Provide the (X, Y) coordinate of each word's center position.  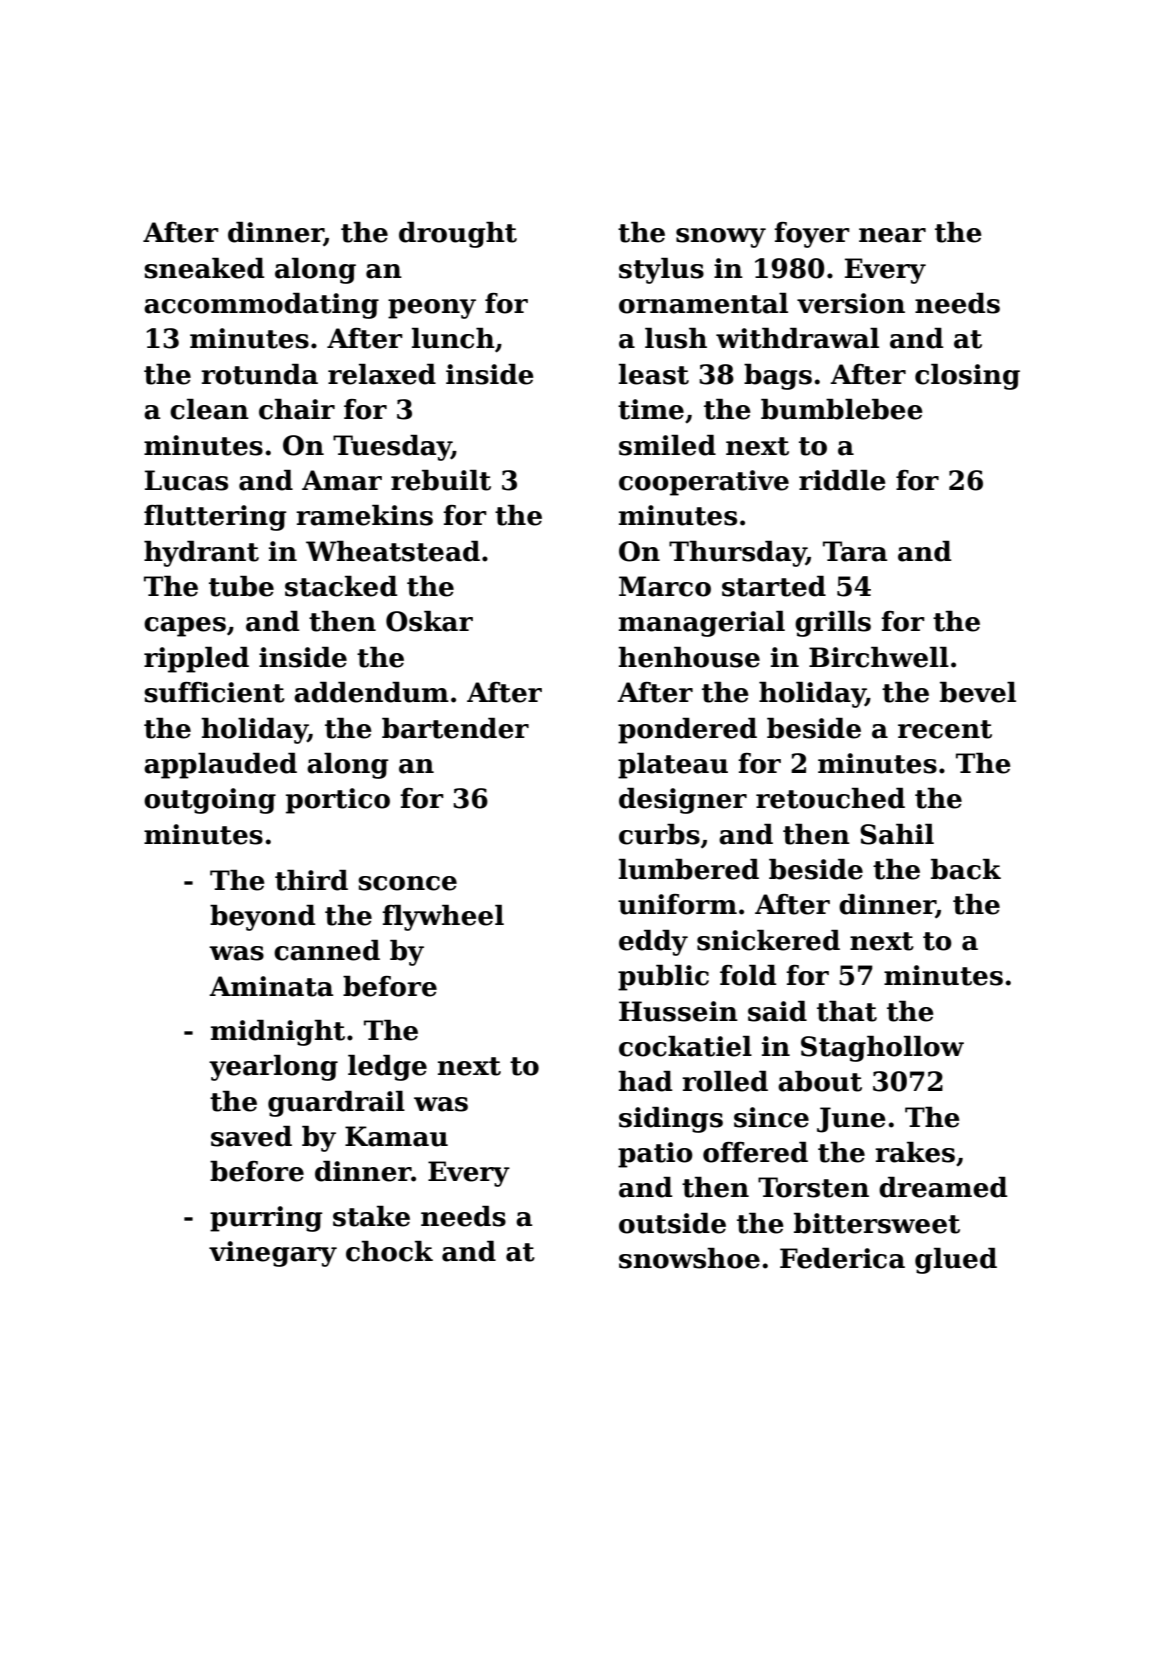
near (892, 235)
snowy (721, 238)
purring (266, 1219)
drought (458, 235)
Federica (842, 1258)
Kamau (396, 1136)
